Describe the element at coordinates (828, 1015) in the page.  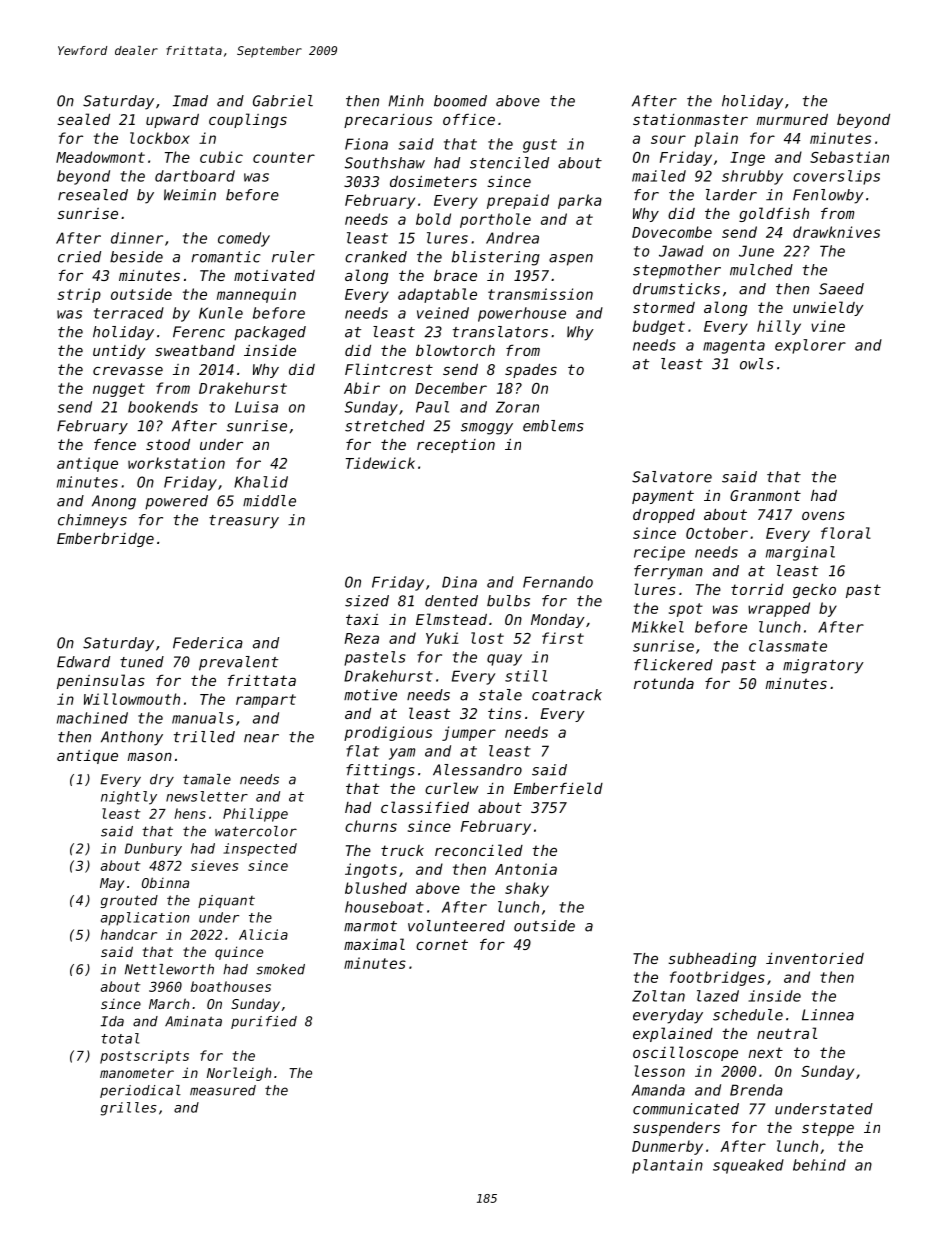
I see `Linnea` at that location.
